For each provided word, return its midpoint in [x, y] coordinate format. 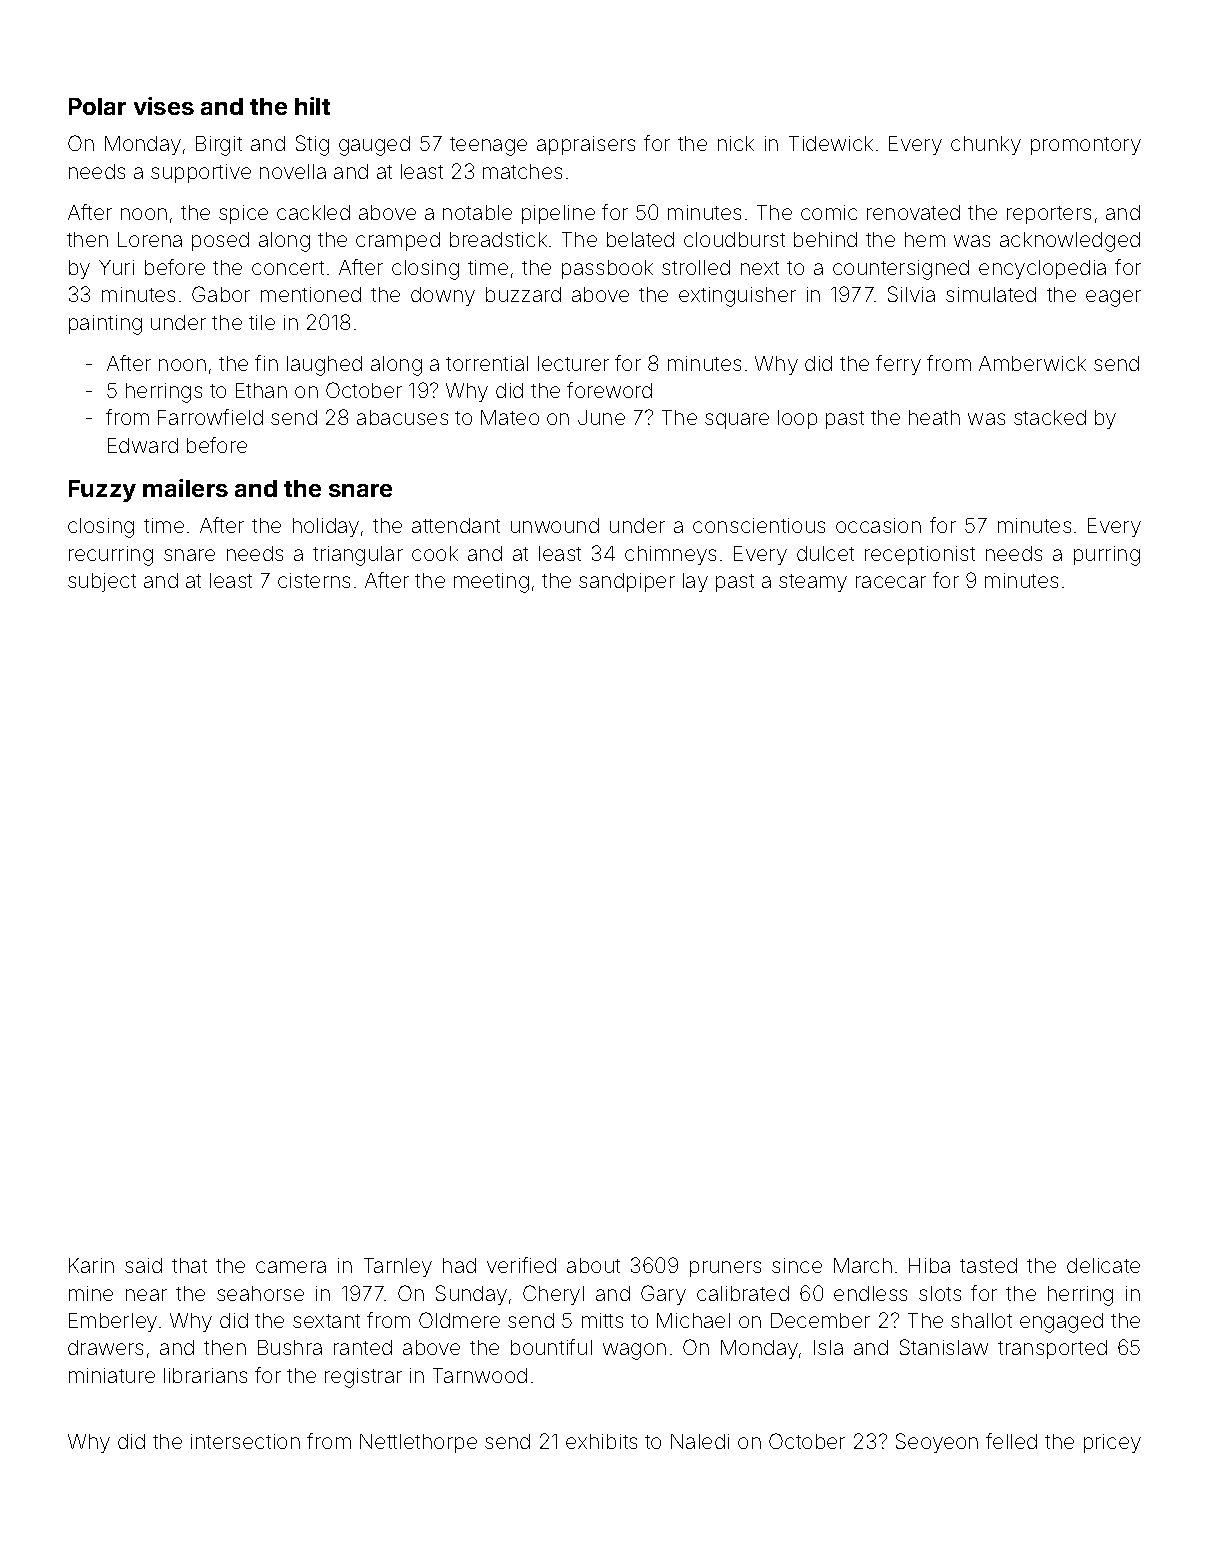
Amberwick [1032, 363]
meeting [491, 583]
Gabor [221, 294]
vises [164, 106]
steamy [813, 583]
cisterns [314, 580]
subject [102, 582]
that [189, 1265]
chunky [986, 145]
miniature [112, 1375]
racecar [891, 582]
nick [736, 143]
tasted [988, 1265]
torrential [487, 363]
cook [435, 553]
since [797, 1265]
